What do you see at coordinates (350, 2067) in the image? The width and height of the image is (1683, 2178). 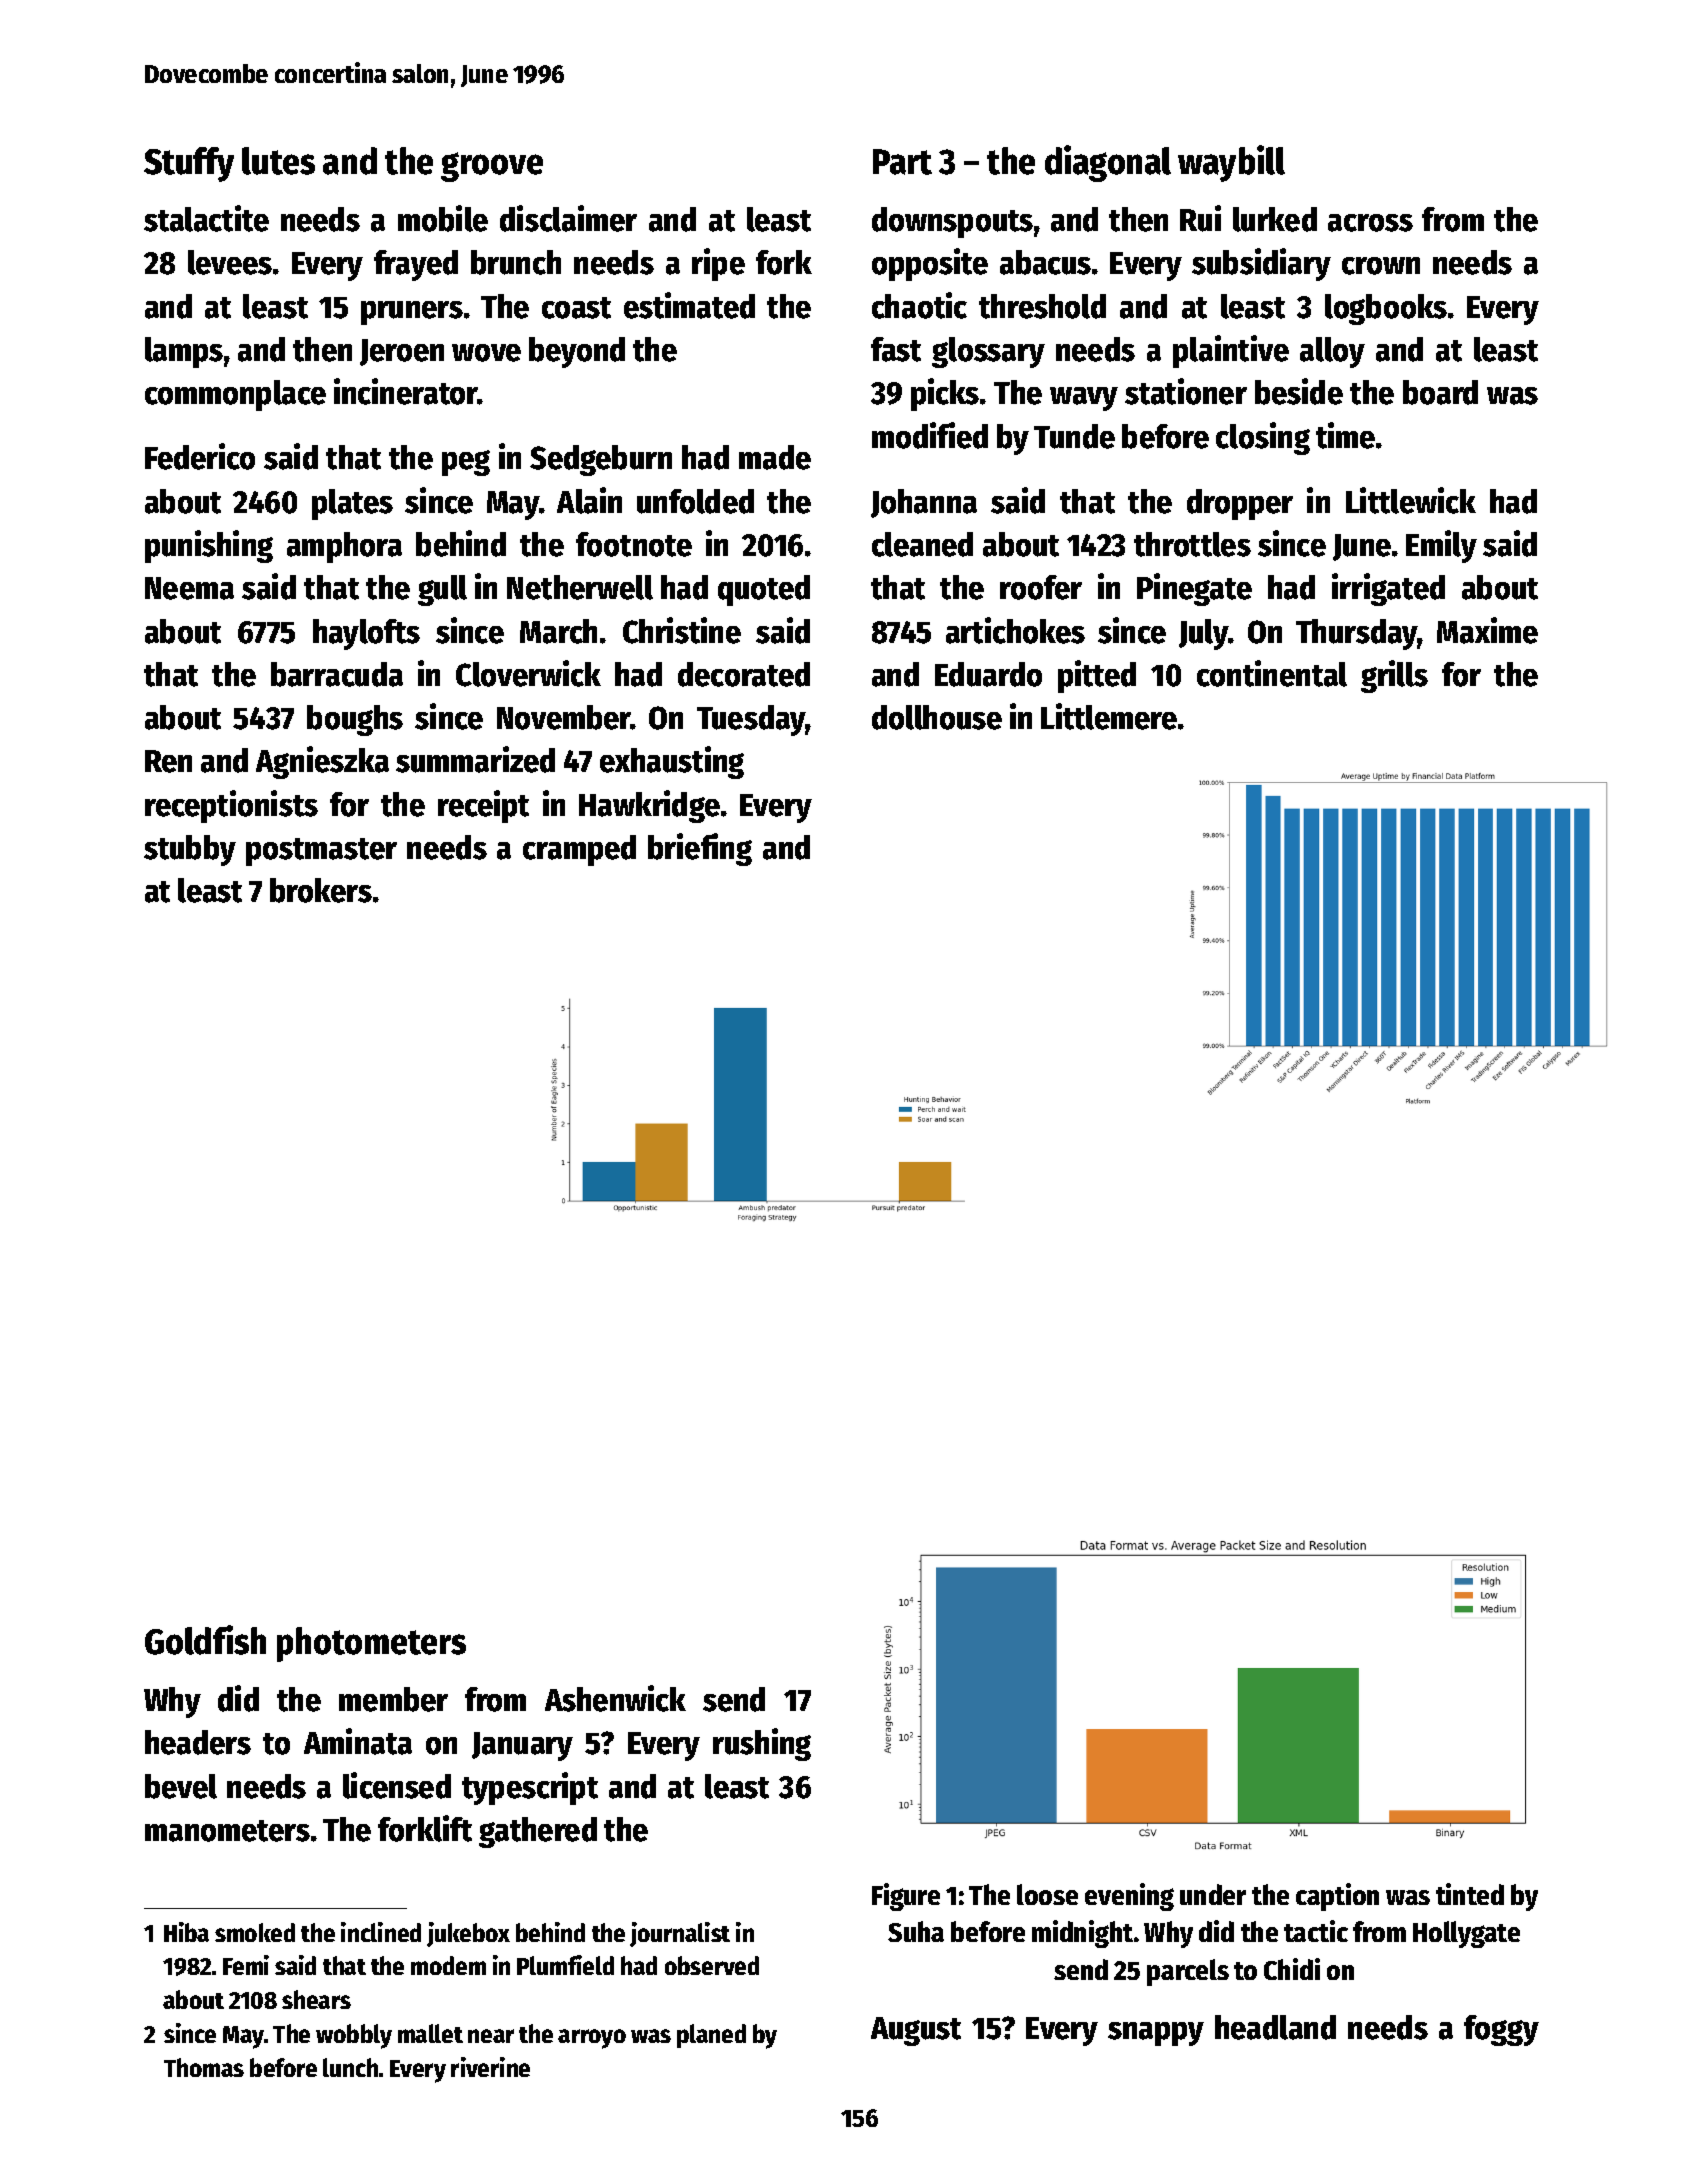 I see `lunch` at bounding box center [350, 2067].
